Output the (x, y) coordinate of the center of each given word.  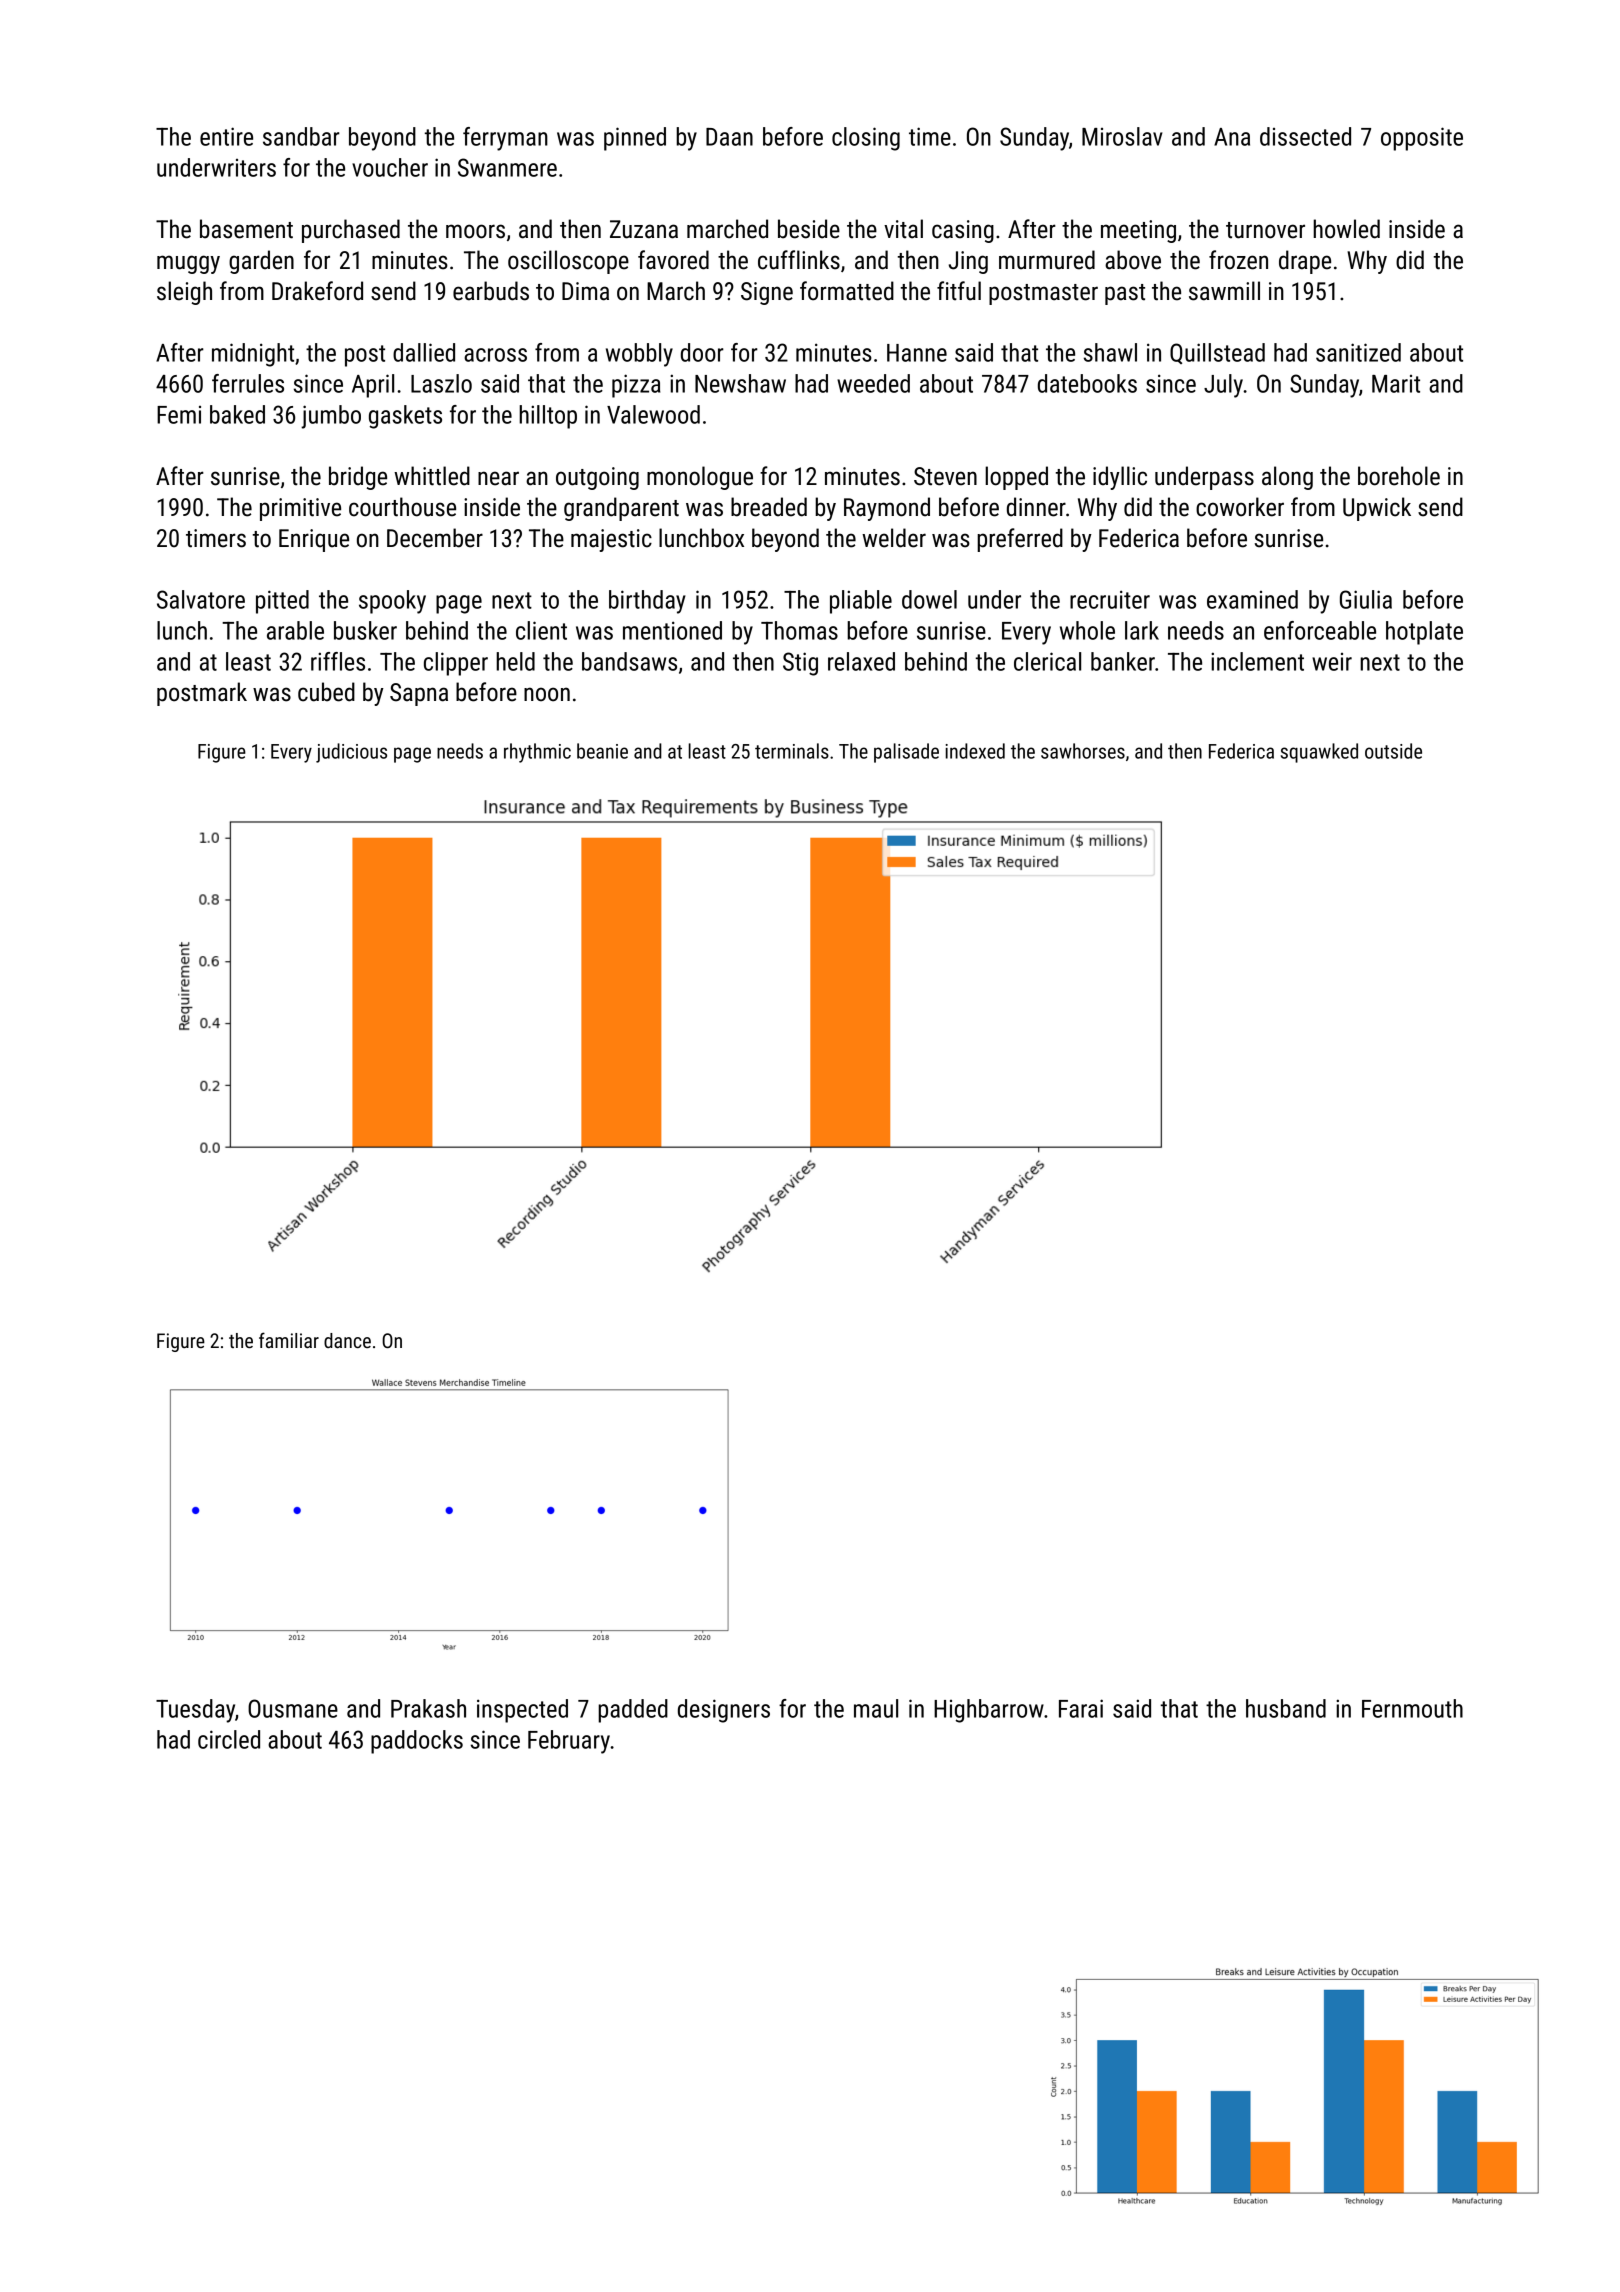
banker (1123, 661)
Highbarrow (989, 1711)
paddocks (417, 1742)
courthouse (402, 507)
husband (1286, 1708)
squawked (1319, 753)
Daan (729, 137)
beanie (602, 751)
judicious (351, 753)
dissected (1305, 136)
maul (876, 1708)
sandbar (301, 136)
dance (347, 1340)
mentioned (672, 630)
